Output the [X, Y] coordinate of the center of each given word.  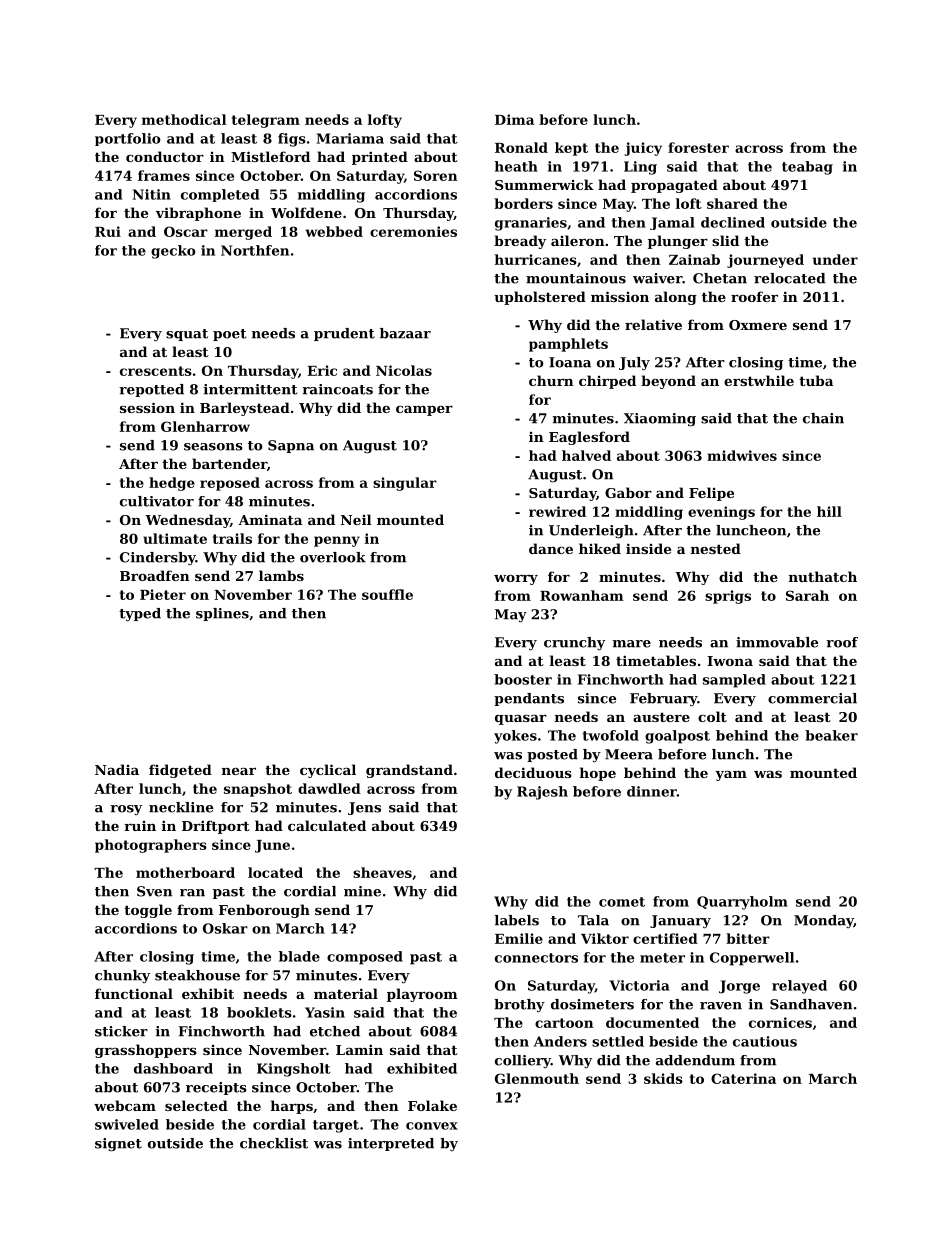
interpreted [391, 1144]
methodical [184, 119]
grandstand [409, 771]
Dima [514, 119]
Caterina [743, 1078]
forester [698, 147]
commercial [812, 698]
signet [118, 1145]
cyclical [328, 771]
